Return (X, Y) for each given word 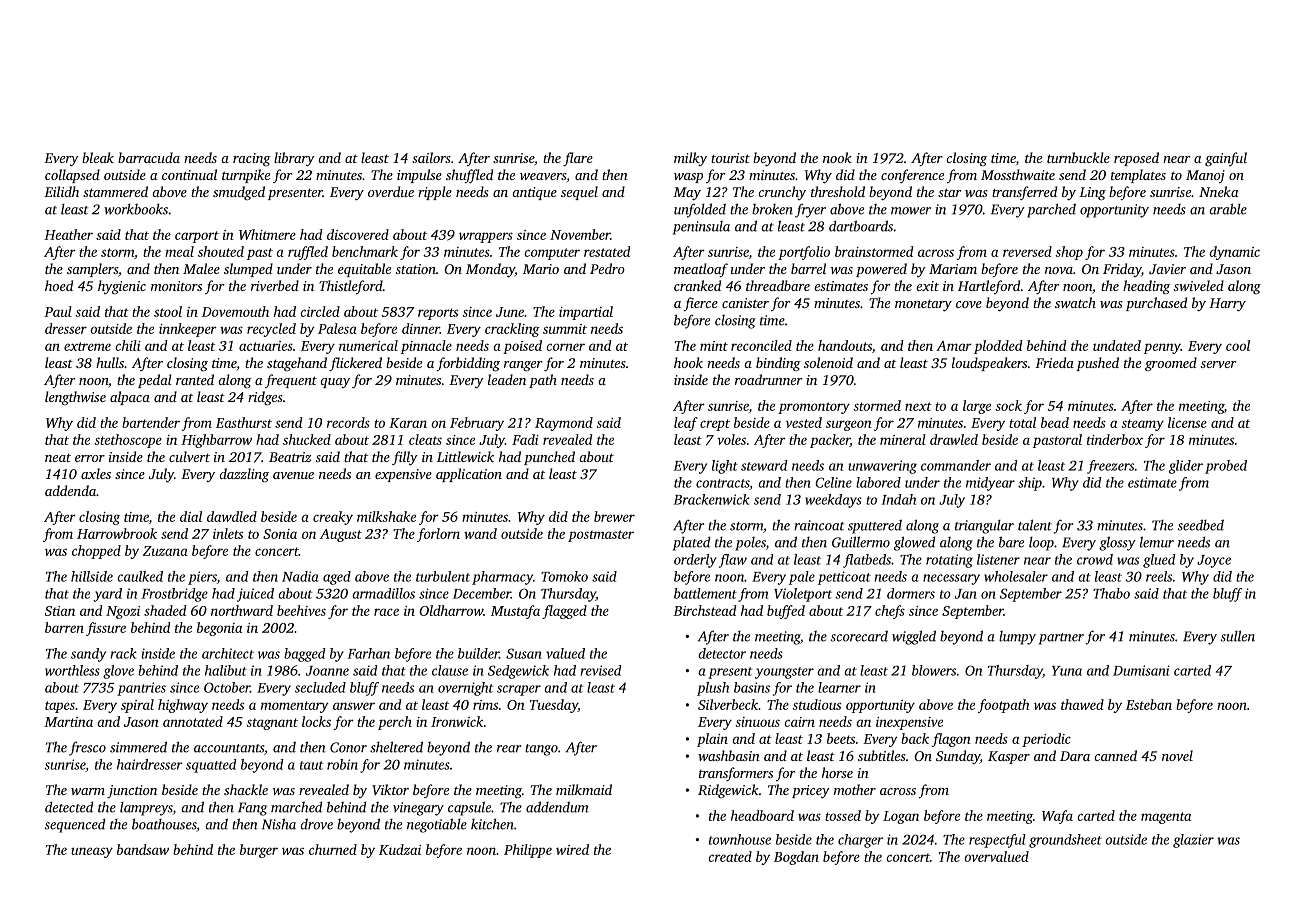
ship (1030, 484)
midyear (990, 484)
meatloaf (701, 270)
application (469, 475)
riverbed (275, 285)
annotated (193, 721)
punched (549, 458)
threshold (838, 191)
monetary (923, 305)
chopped (96, 552)
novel (1177, 755)
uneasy (92, 852)
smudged (239, 193)
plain (712, 740)
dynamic (1235, 253)
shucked (307, 439)
